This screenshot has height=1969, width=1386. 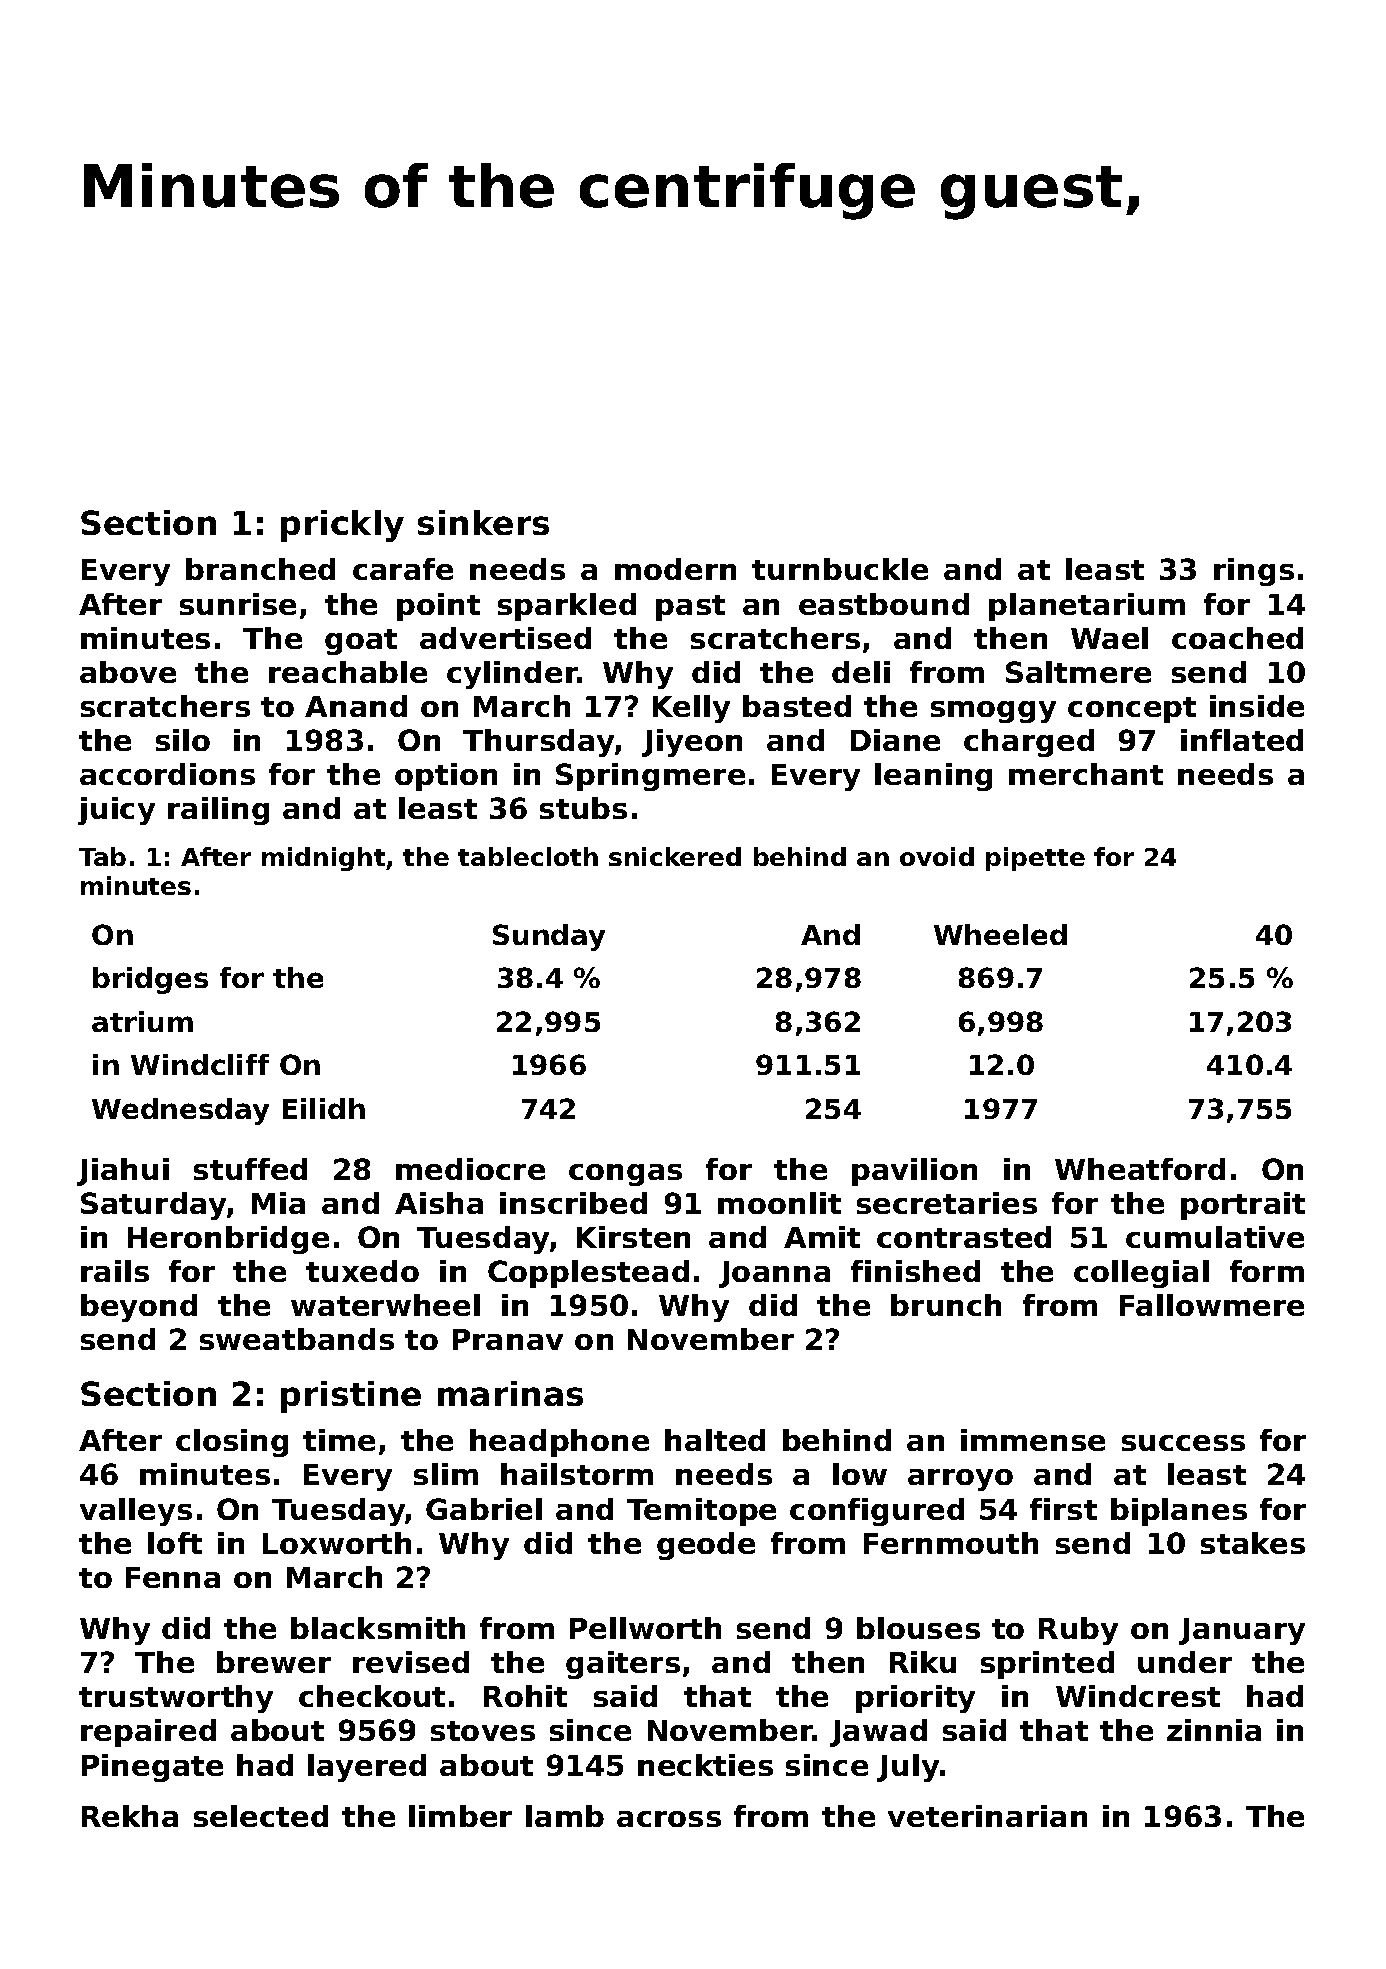 I want to click on zinnia, so click(x=1214, y=1730).
